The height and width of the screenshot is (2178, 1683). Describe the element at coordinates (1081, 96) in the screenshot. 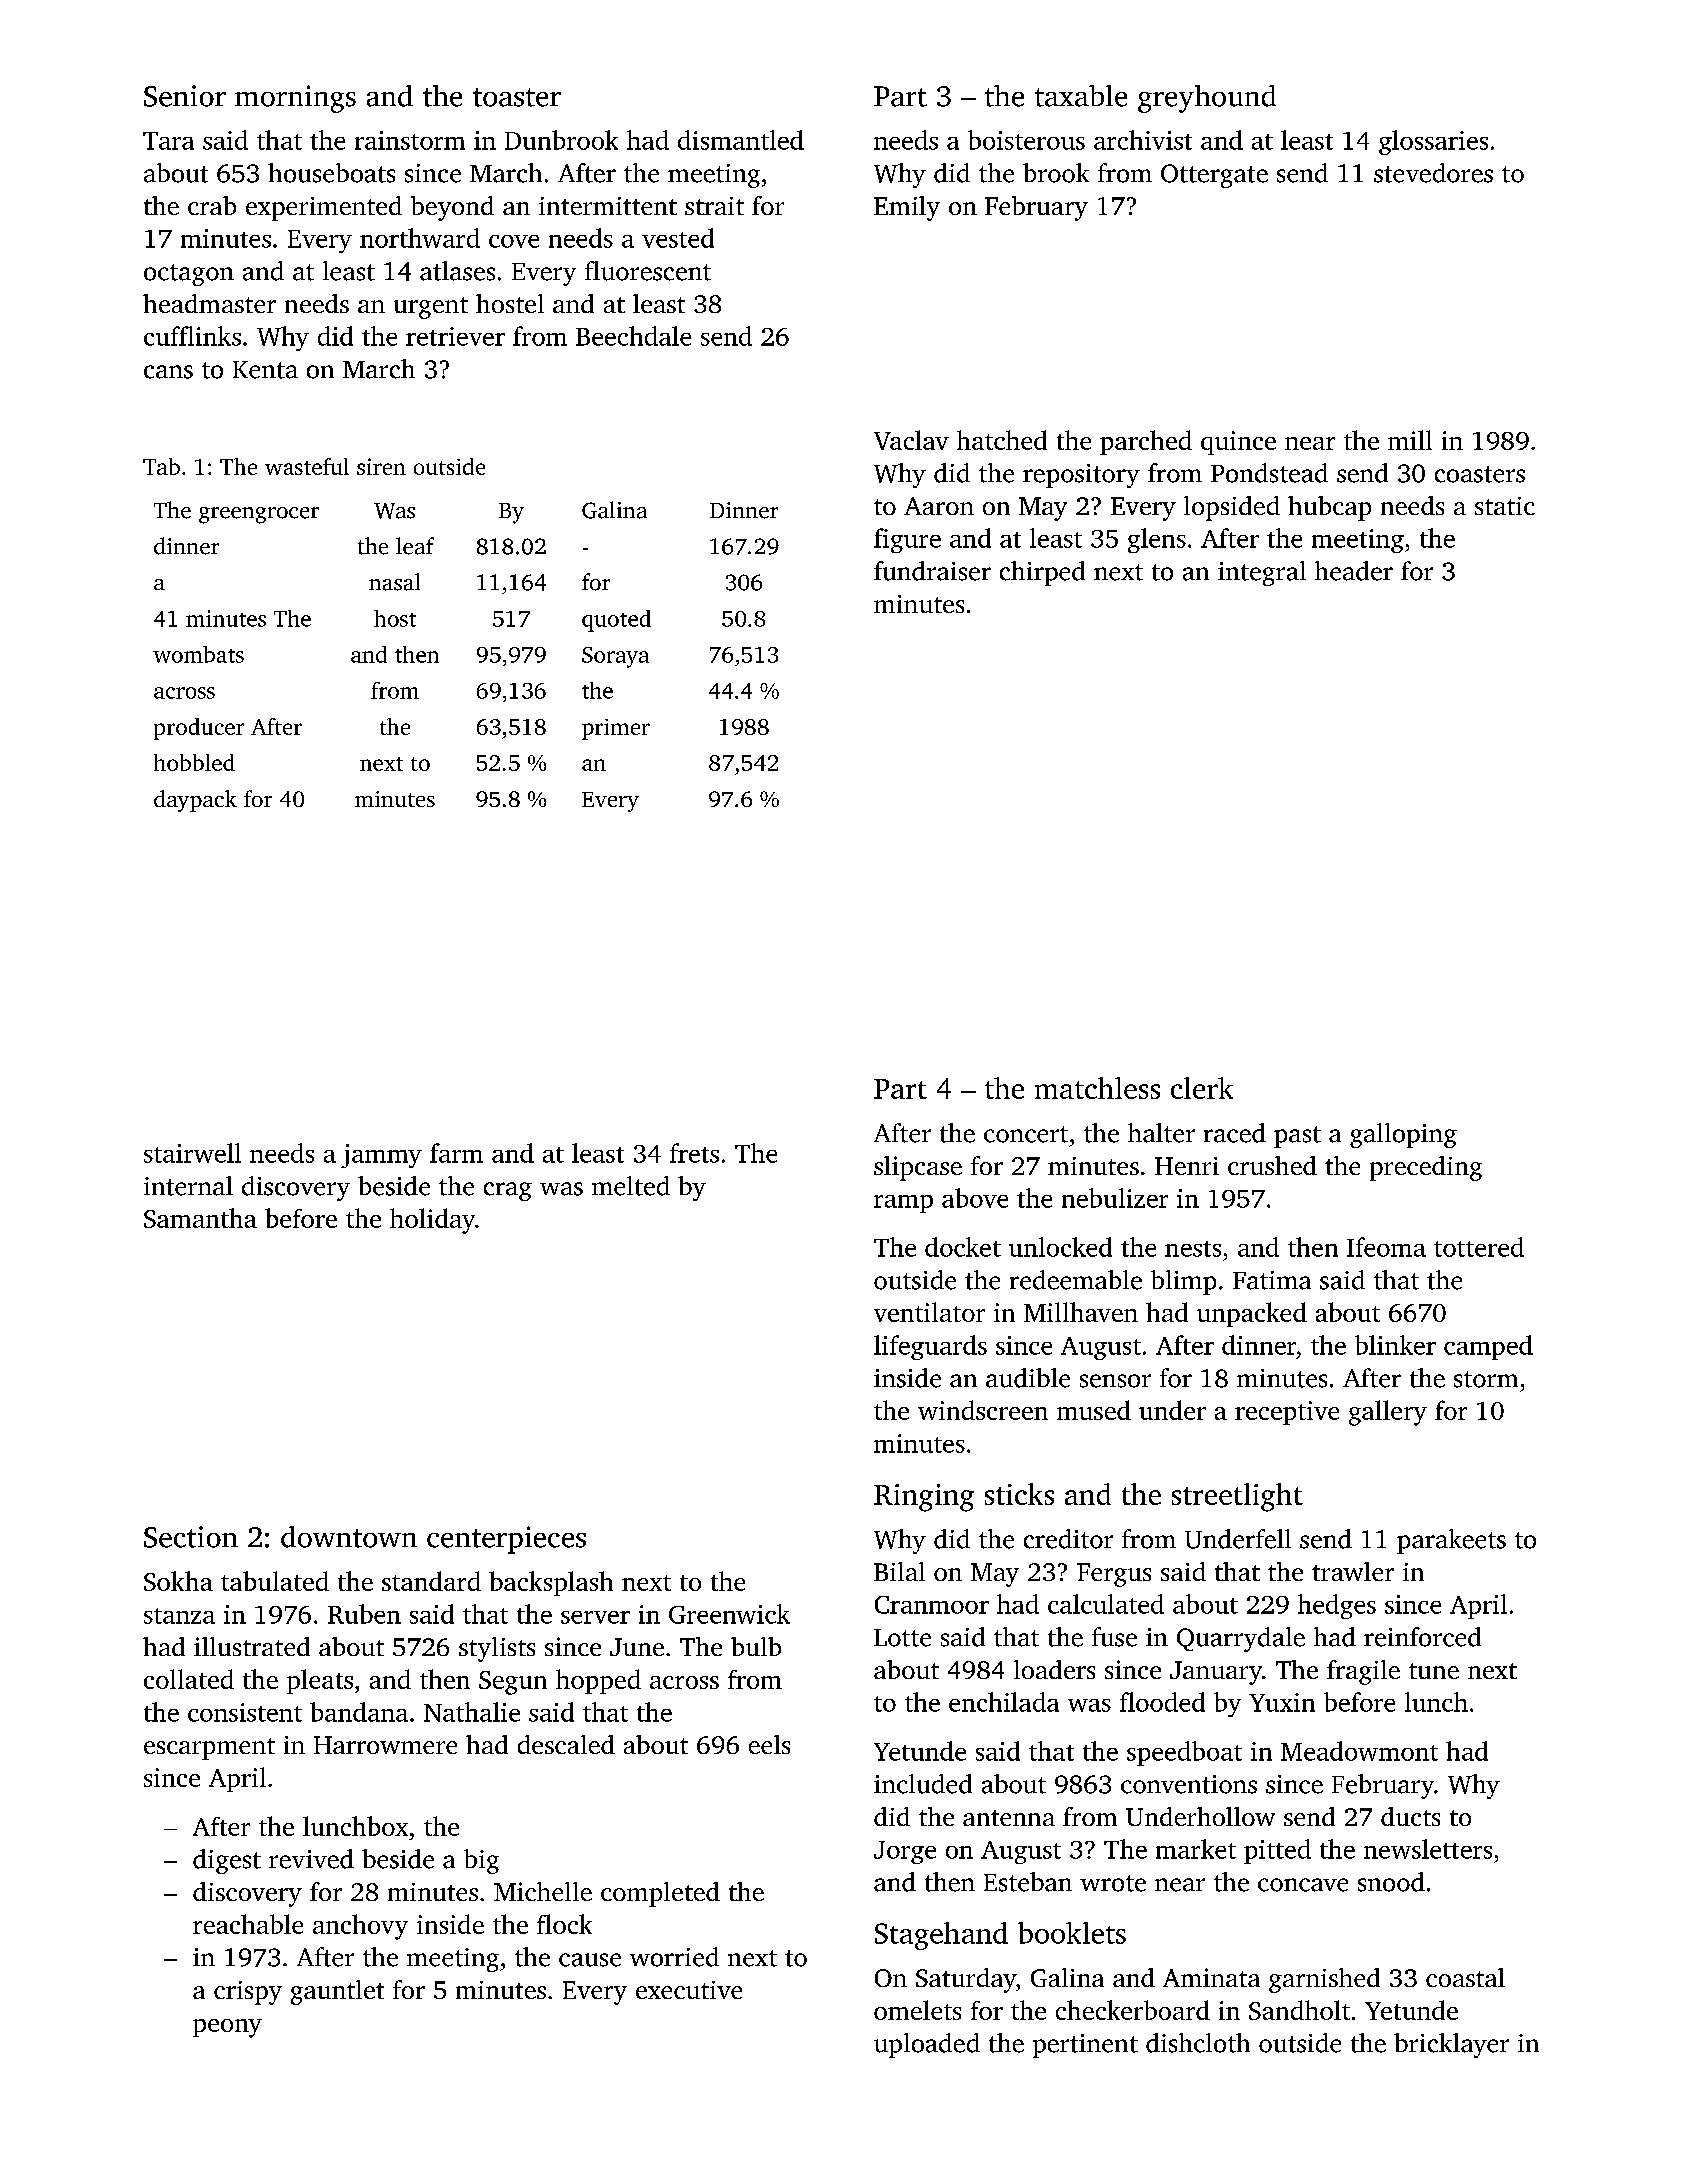

I see `taxable` at that location.
